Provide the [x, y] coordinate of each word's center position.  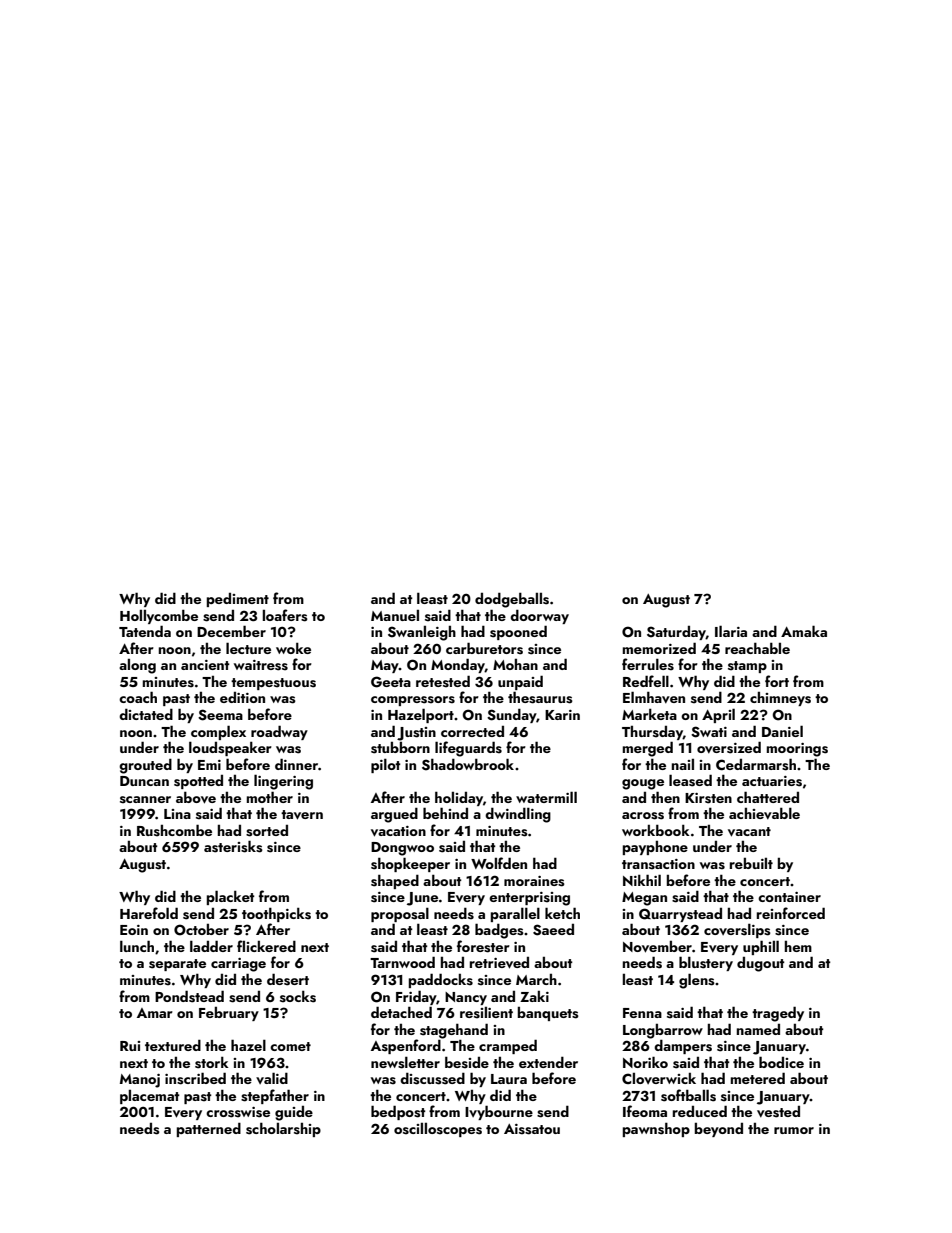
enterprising [529, 899]
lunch [137, 946]
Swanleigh [422, 633]
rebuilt [751, 863]
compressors [413, 701]
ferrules [648, 664]
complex [218, 732]
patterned [209, 1129]
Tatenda [145, 631]
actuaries [772, 781]
